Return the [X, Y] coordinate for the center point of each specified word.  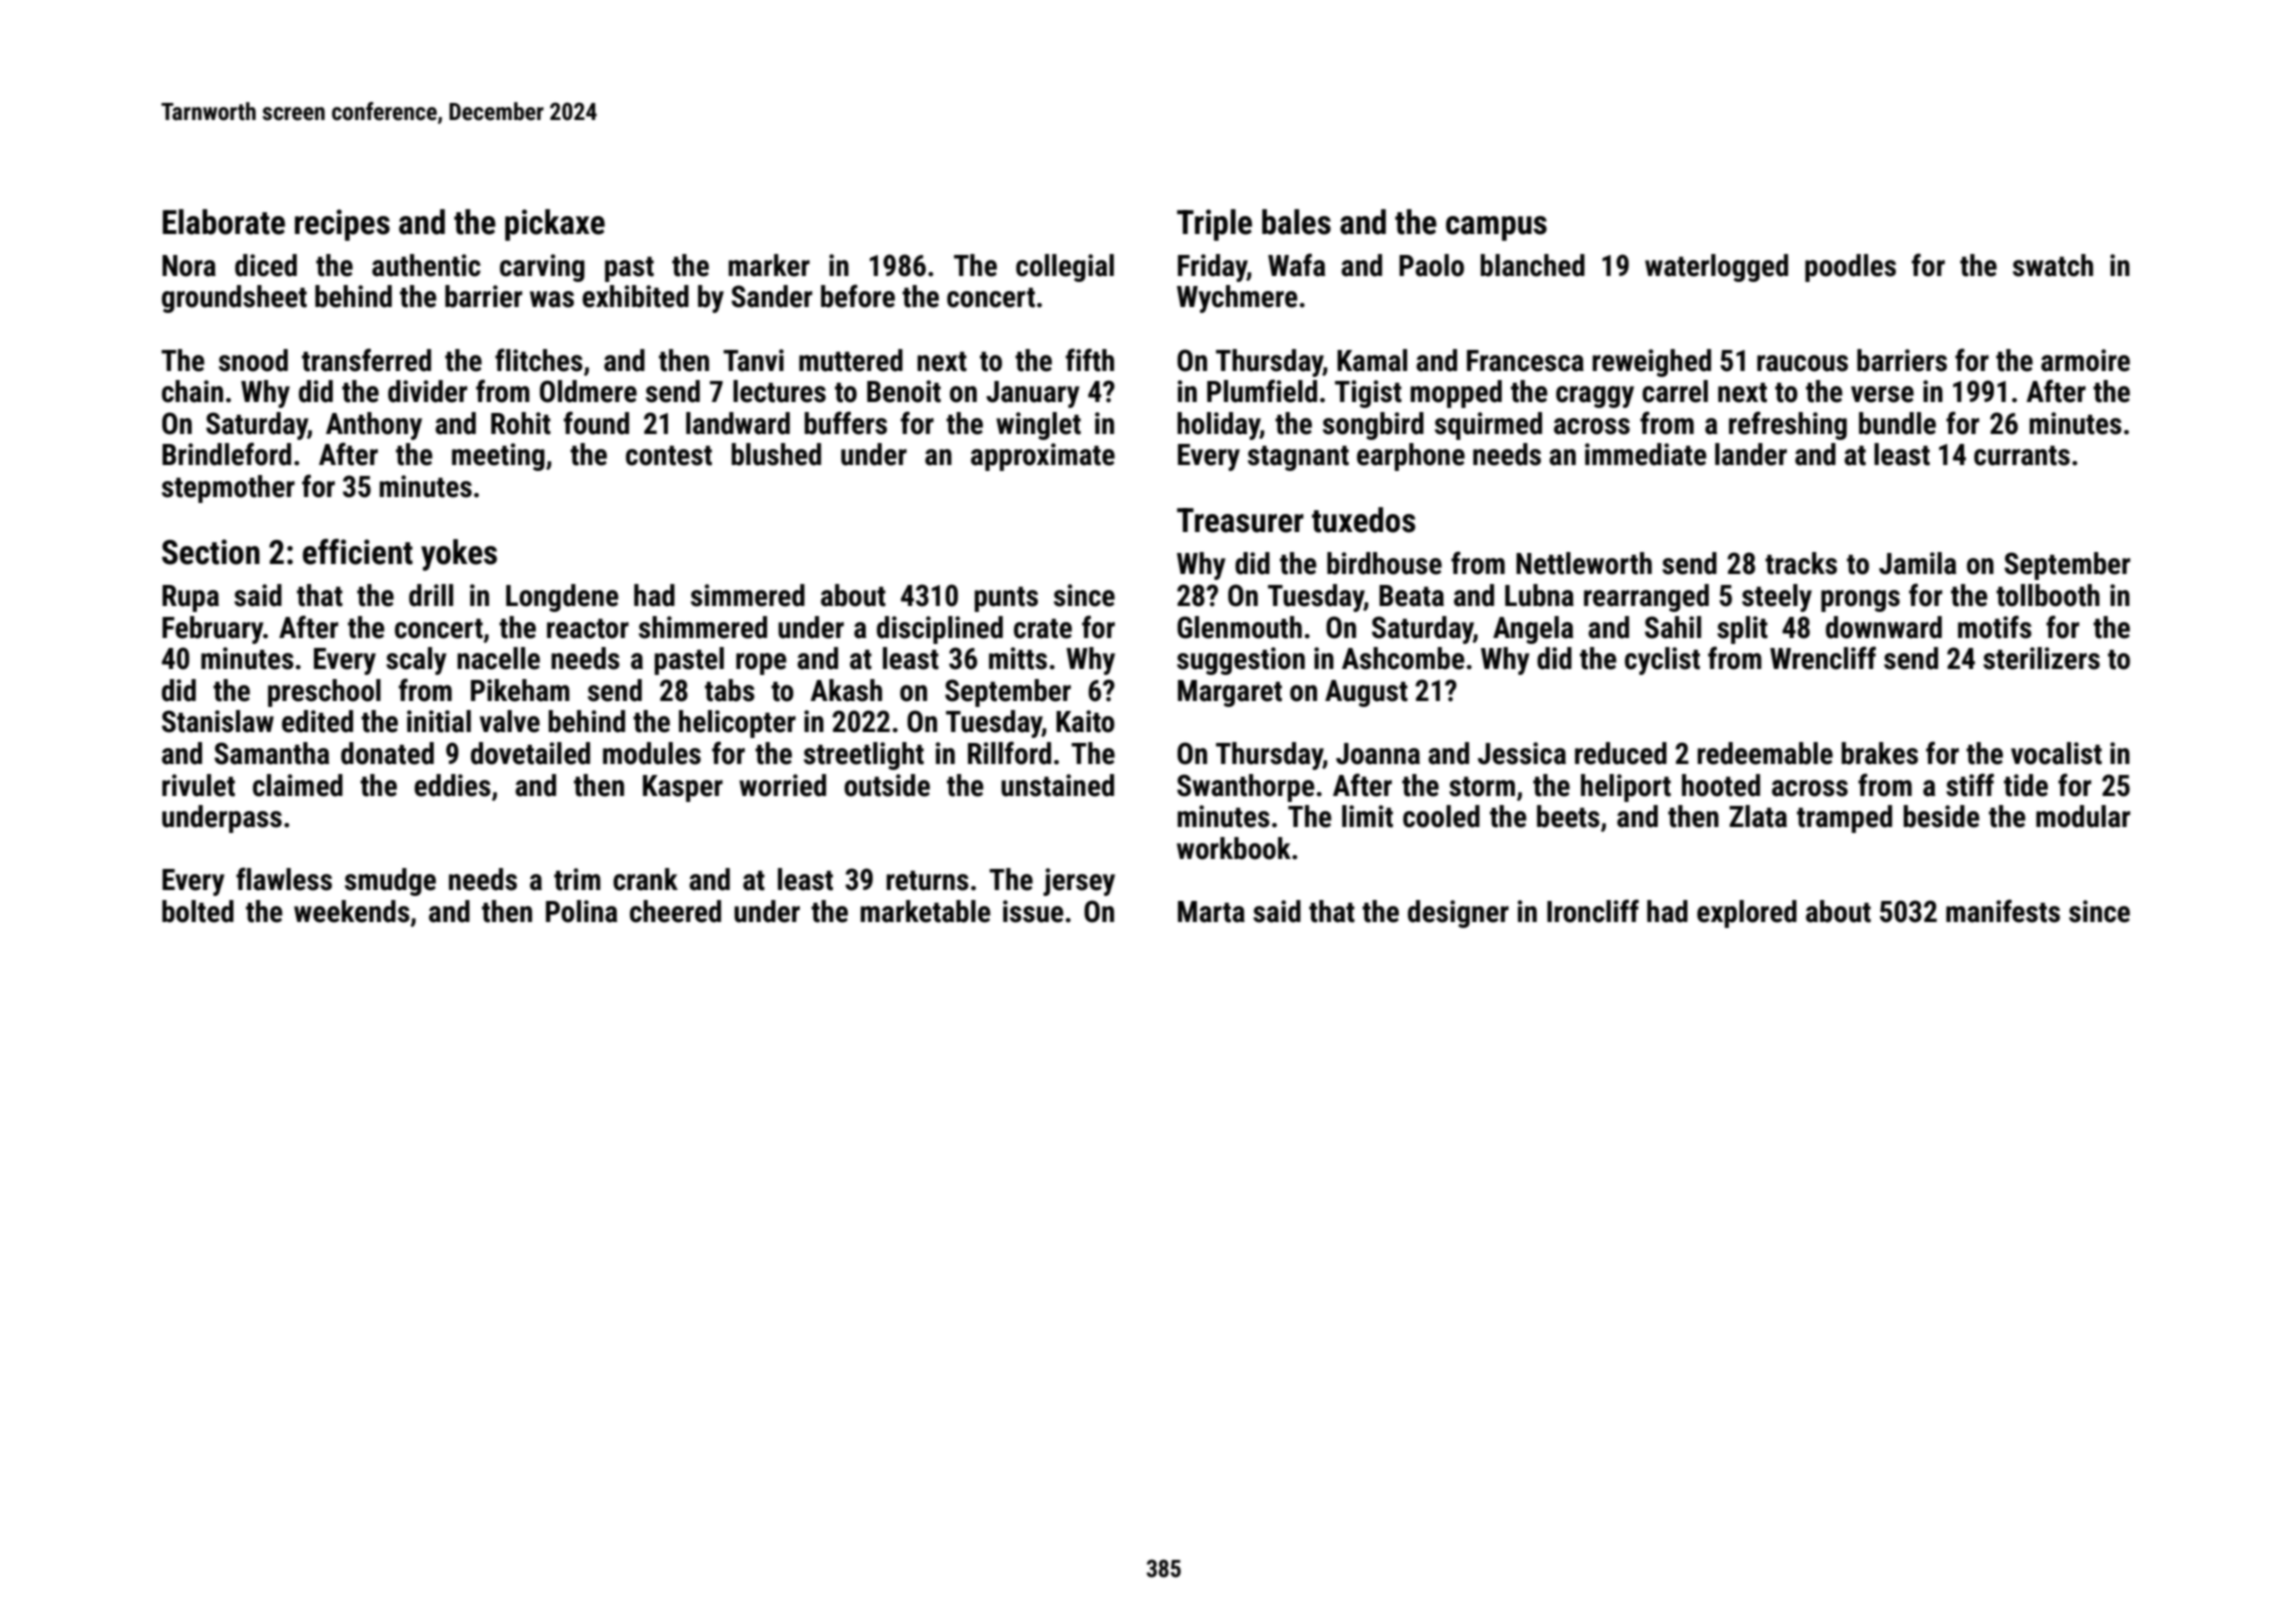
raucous [1802, 363]
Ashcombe [1403, 658]
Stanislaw [218, 721]
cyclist [1662, 661]
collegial [1065, 268]
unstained [1057, 785]
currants [2022, 456]
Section [211, 552]
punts [1006, 599]
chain [192, 391]
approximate [1043, 457]
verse [1882, 394]
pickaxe [555, 225]
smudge [390, 882]
